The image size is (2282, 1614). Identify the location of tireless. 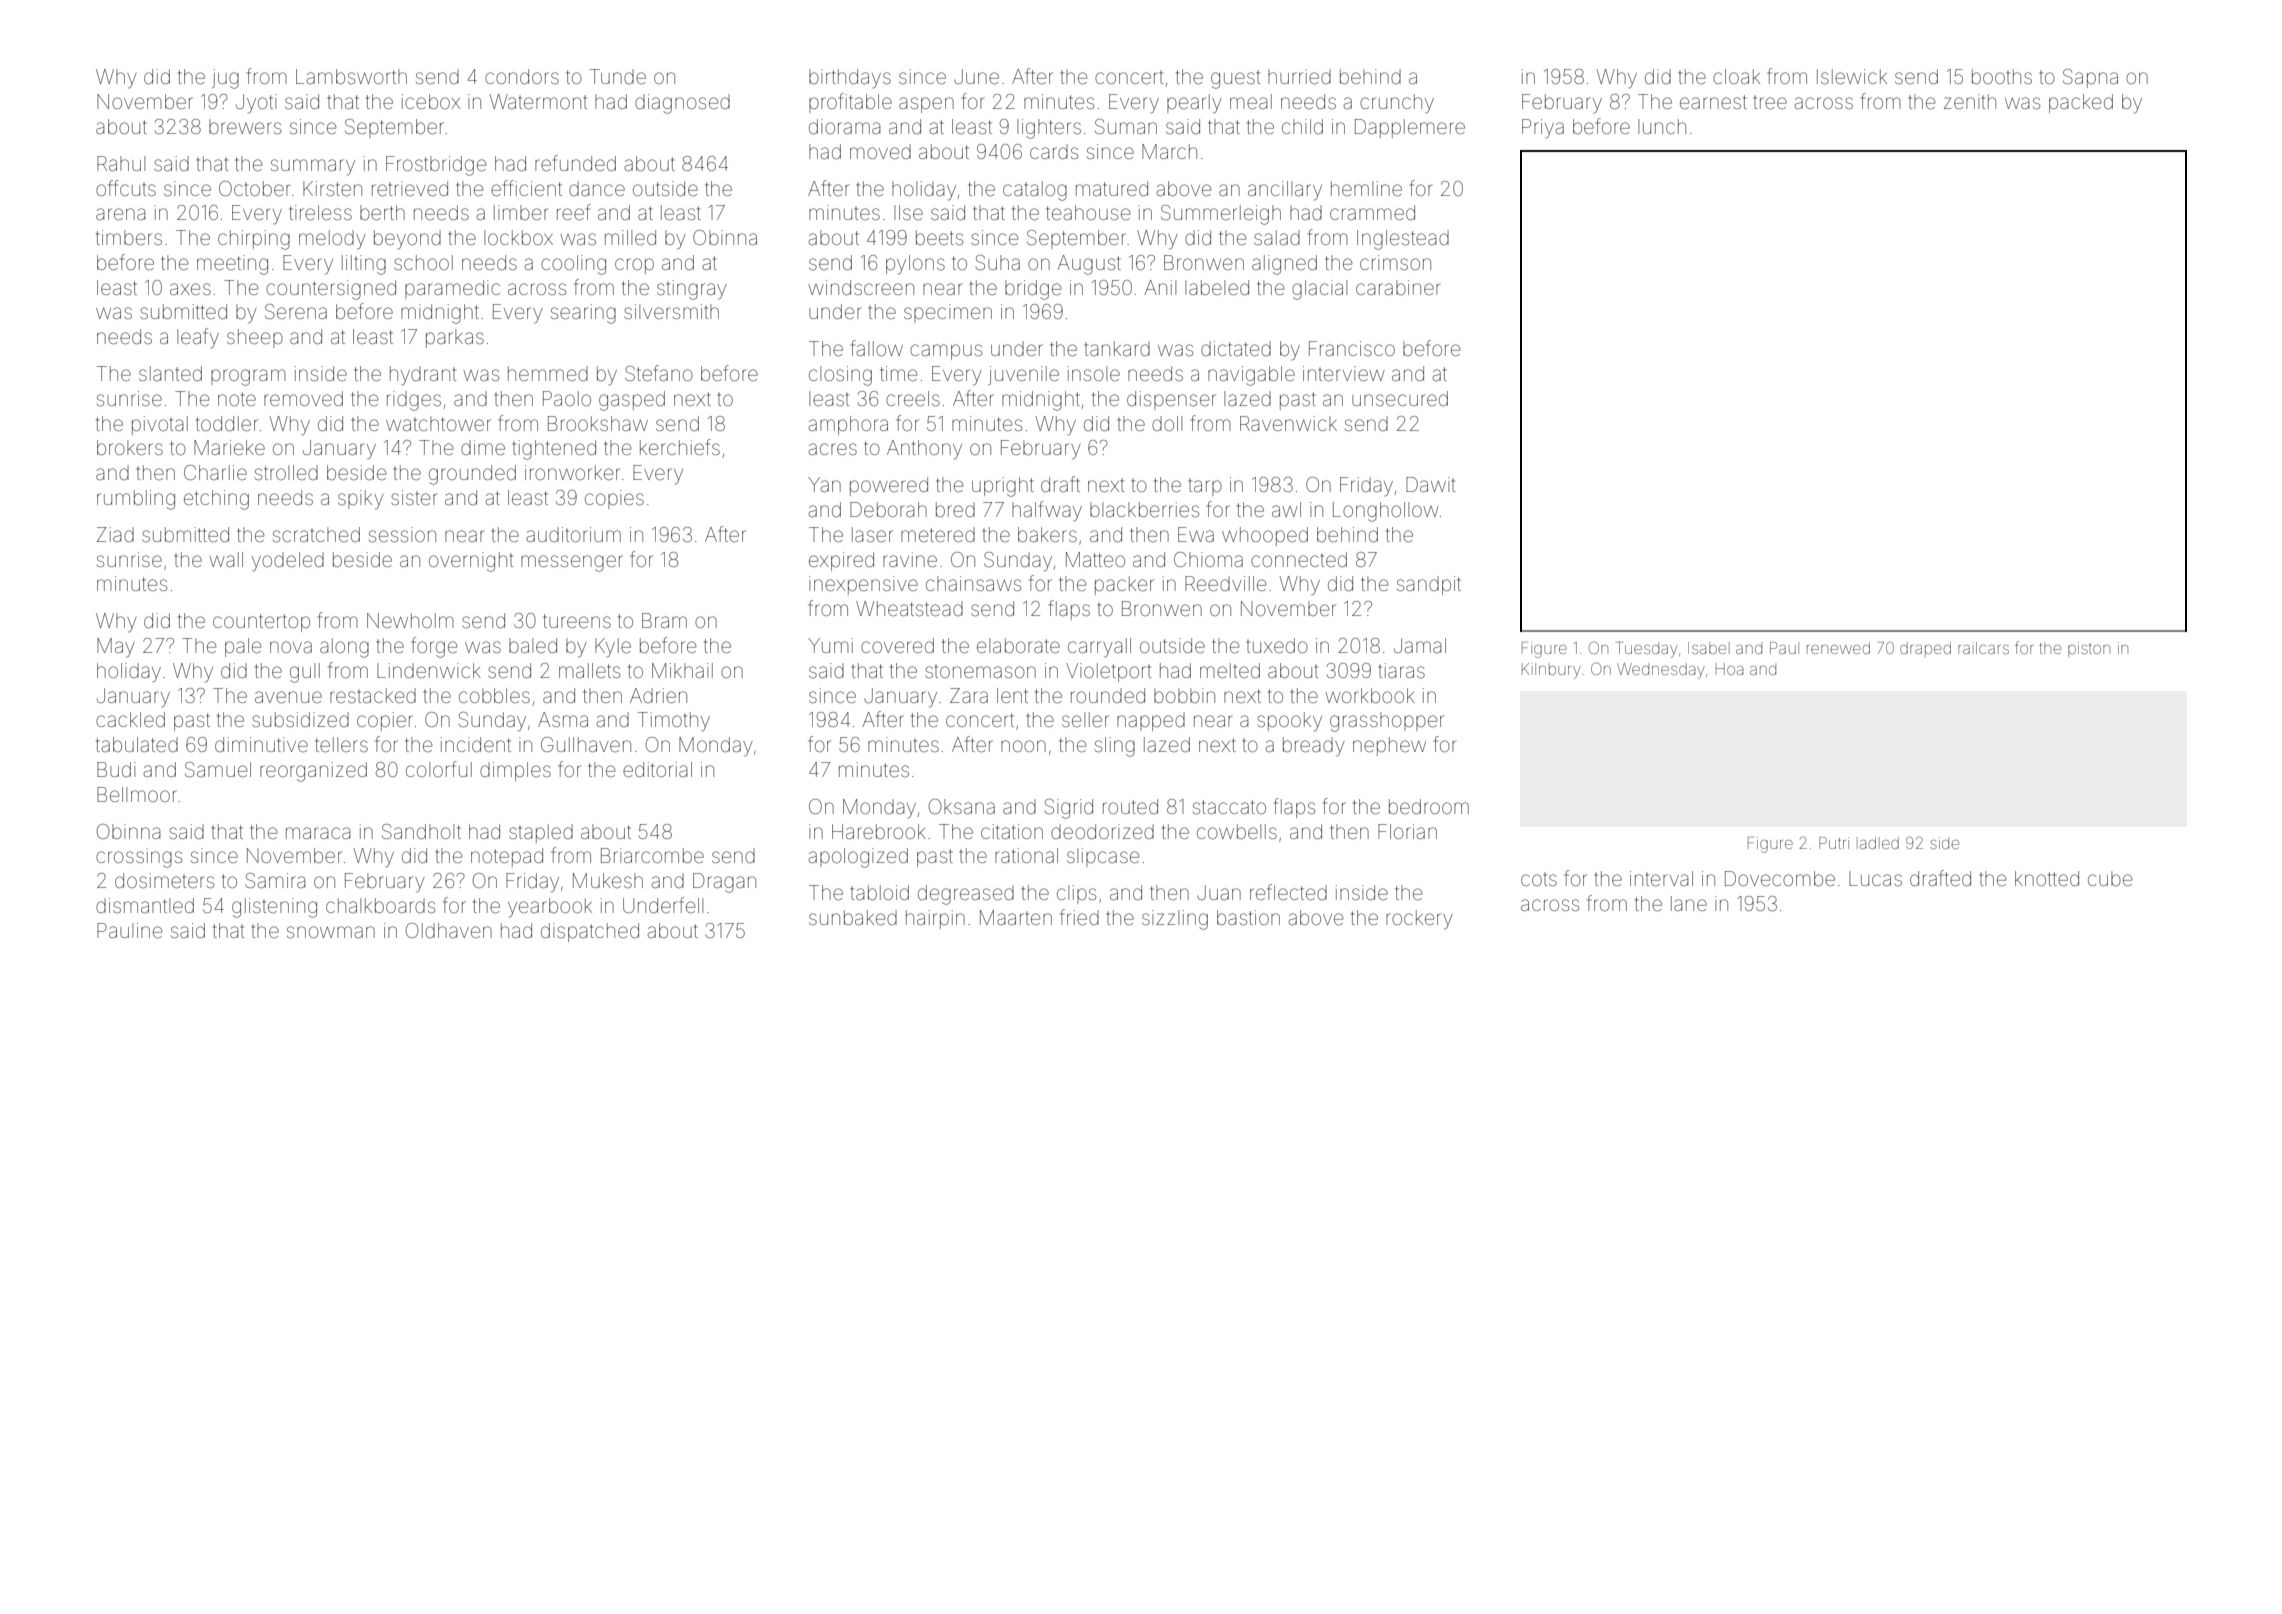
(320, 212).
